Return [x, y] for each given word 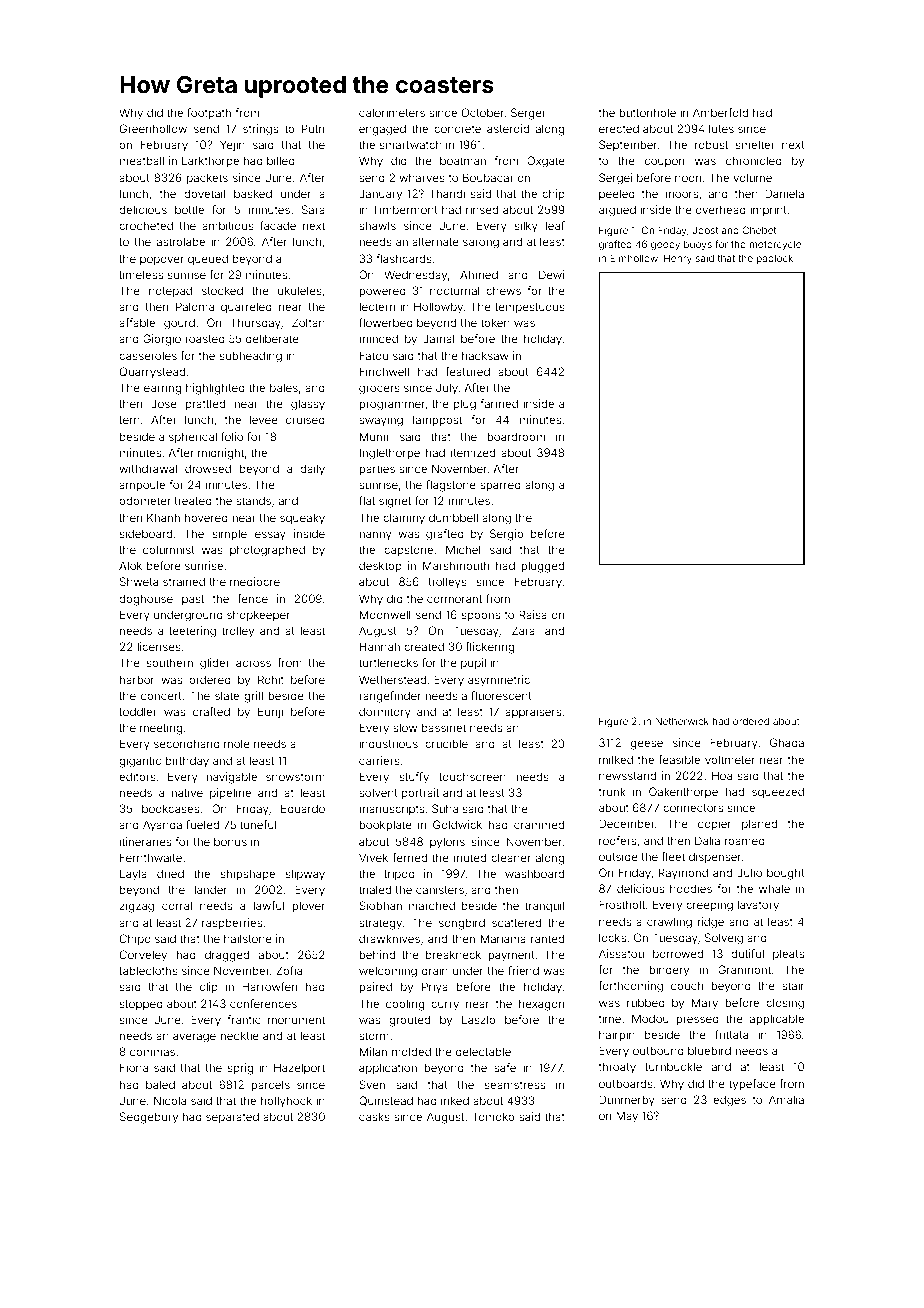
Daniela [784, 193]
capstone [408, 551]
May [627, 1117]
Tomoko [493, 1116]
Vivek [373, 857]
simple [230, 534]
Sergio [506, 535]
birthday [187, 762]
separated [232, 1118]
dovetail [204, 193]
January [380, 195]
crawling [669, 923]
